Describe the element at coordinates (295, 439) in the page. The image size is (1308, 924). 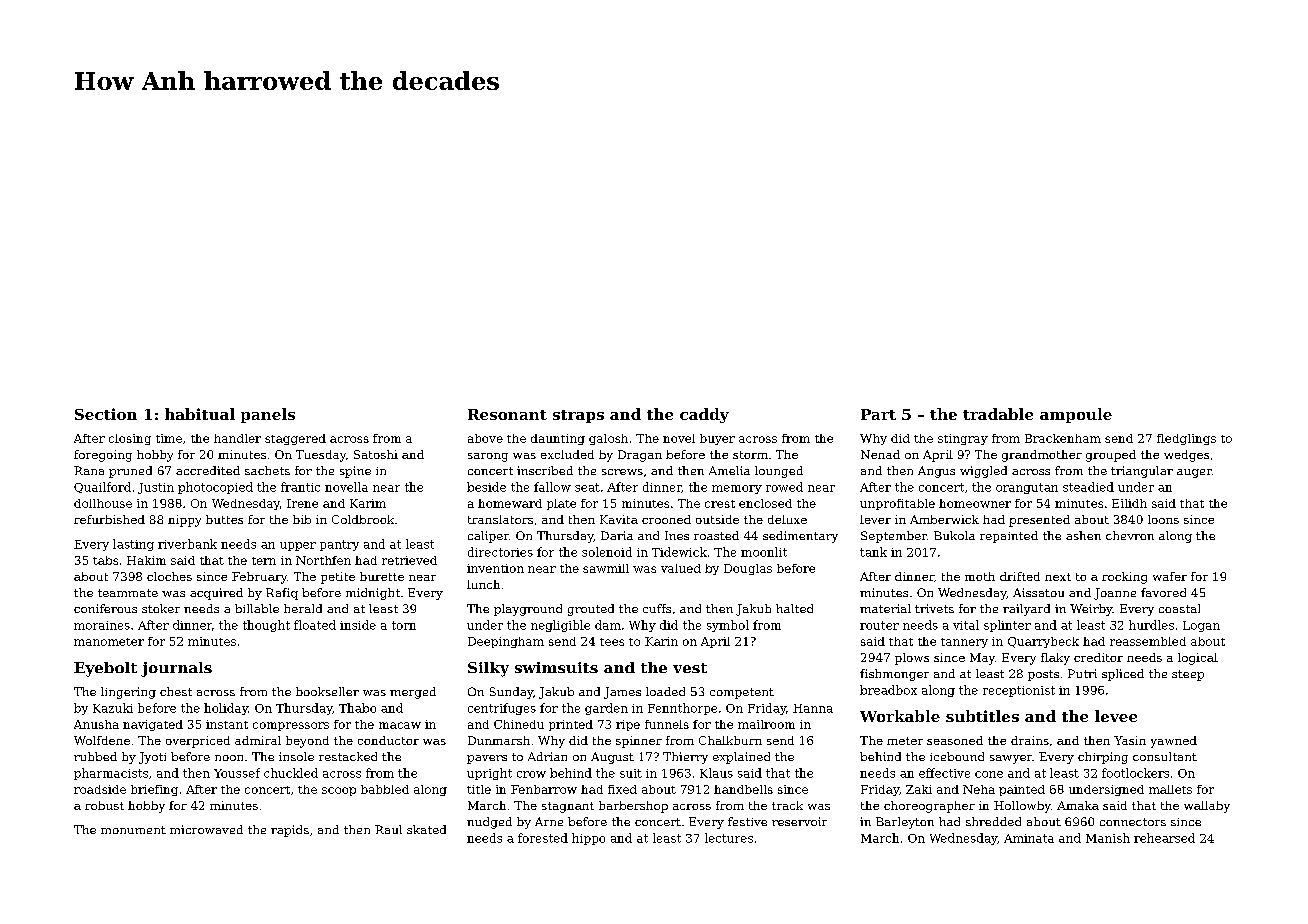
I see `staggered` at that location.
